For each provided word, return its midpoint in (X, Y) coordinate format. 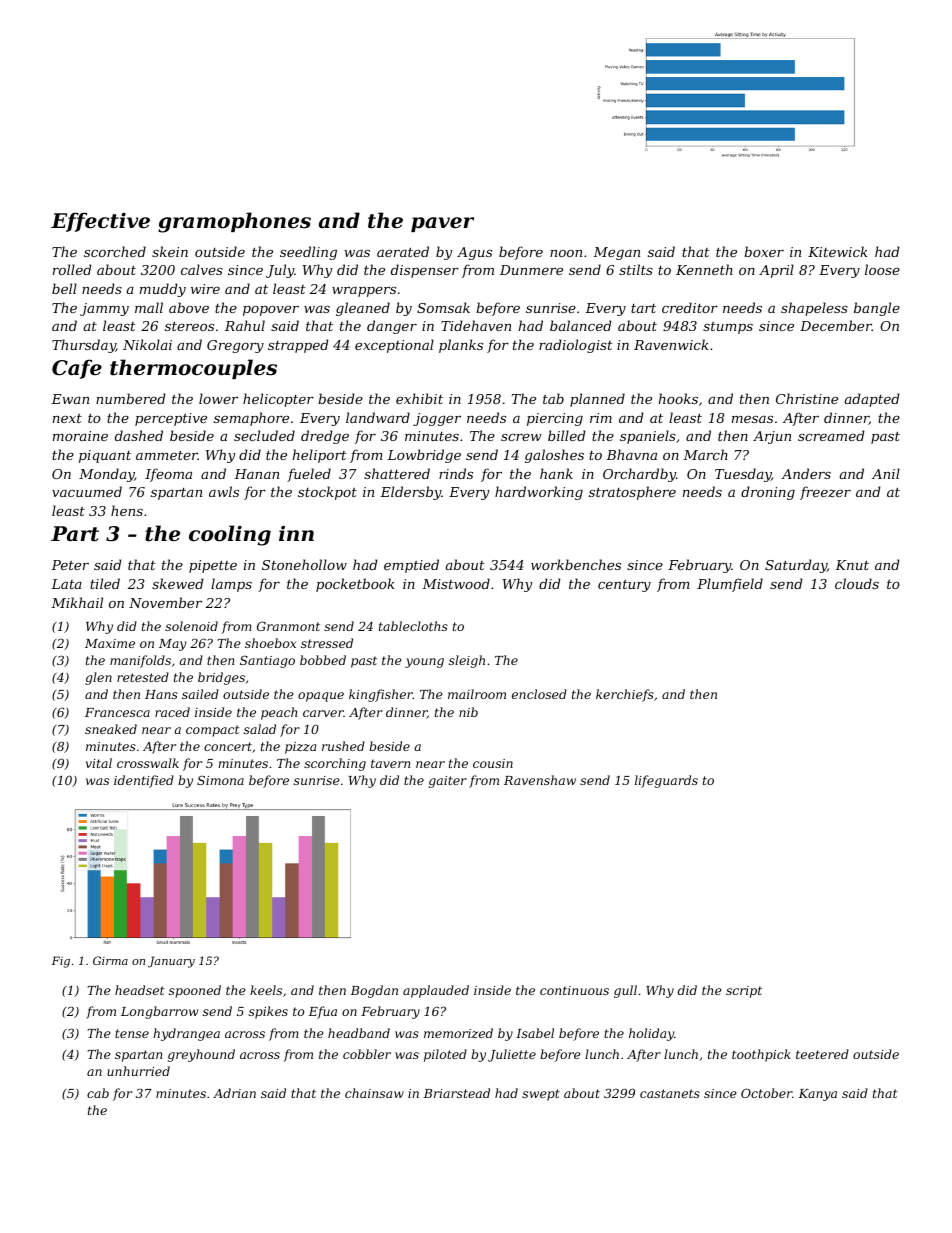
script (744, 992)
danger (392, 327)
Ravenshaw (540, 780)
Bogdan (374, 991)
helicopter (278, 400)
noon (566, 253)
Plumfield (730, 585)
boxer (764, 251)
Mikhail (77, 602)
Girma (110, 960)
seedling (308, 253)
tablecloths (413, 626)
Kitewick (838, 251)
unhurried (138, 1071)
